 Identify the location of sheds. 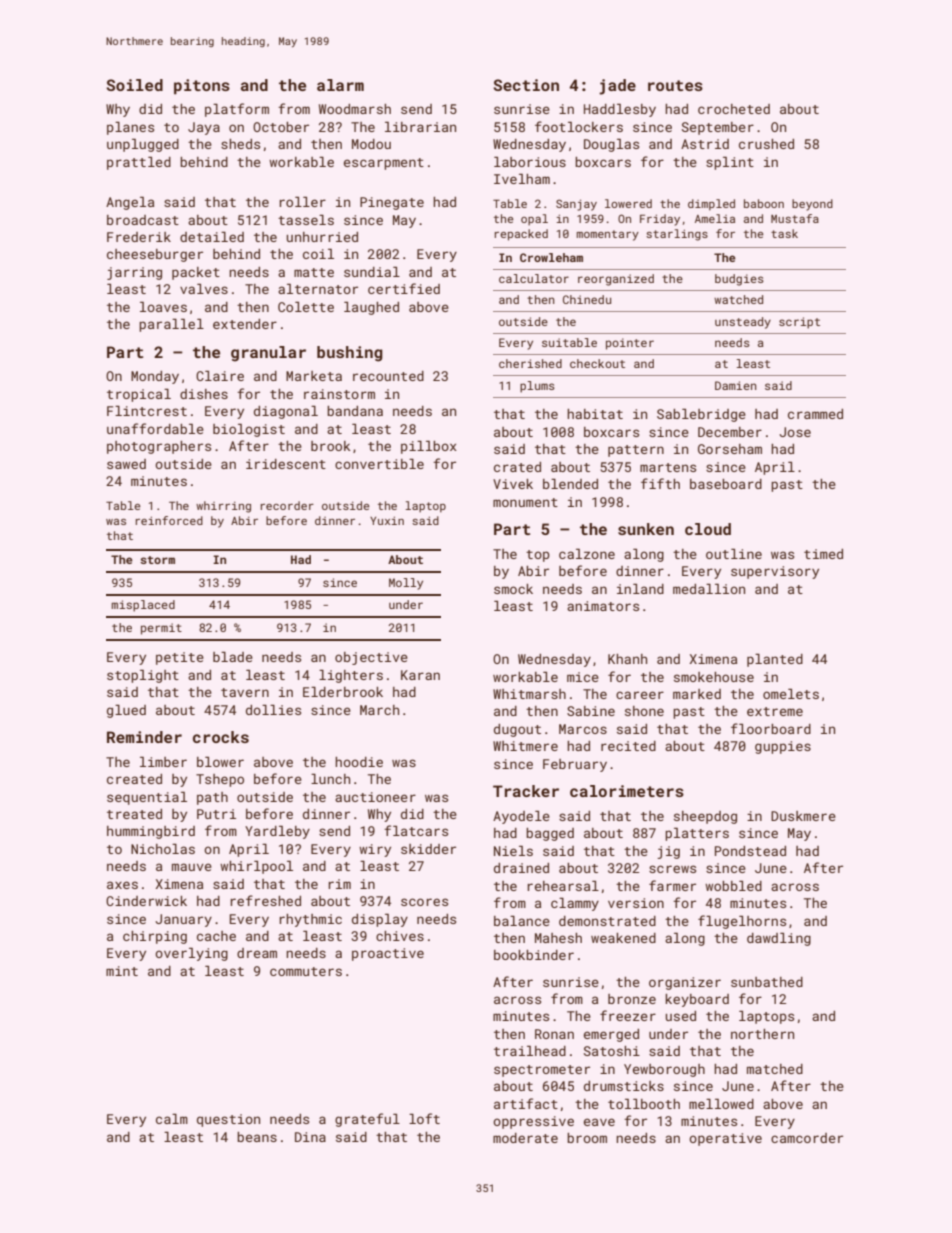
(240, 144).
